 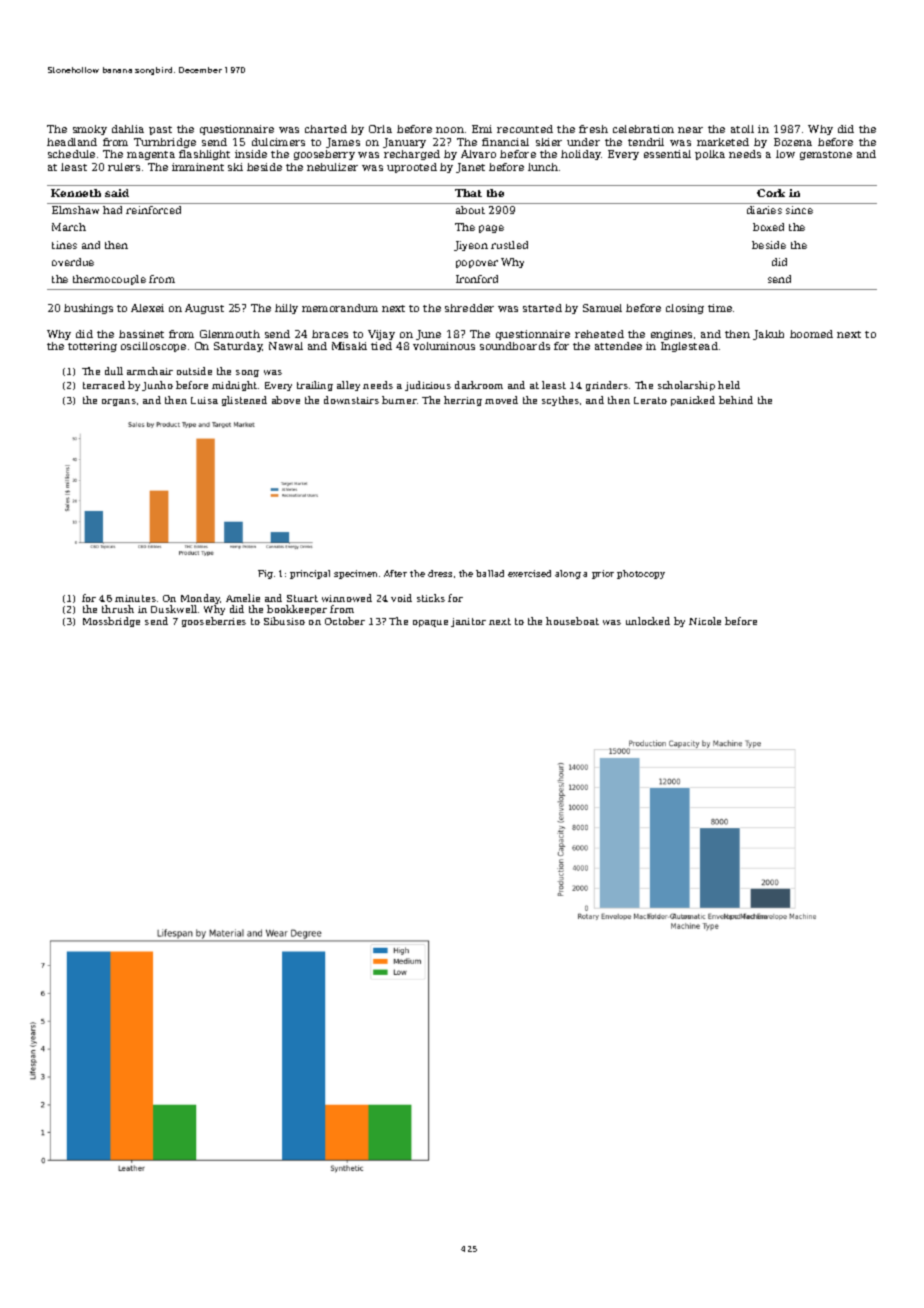 What do you see at coordinates (771, 193) in the document?
I see `Cork` at bounding box center [771, 193].
